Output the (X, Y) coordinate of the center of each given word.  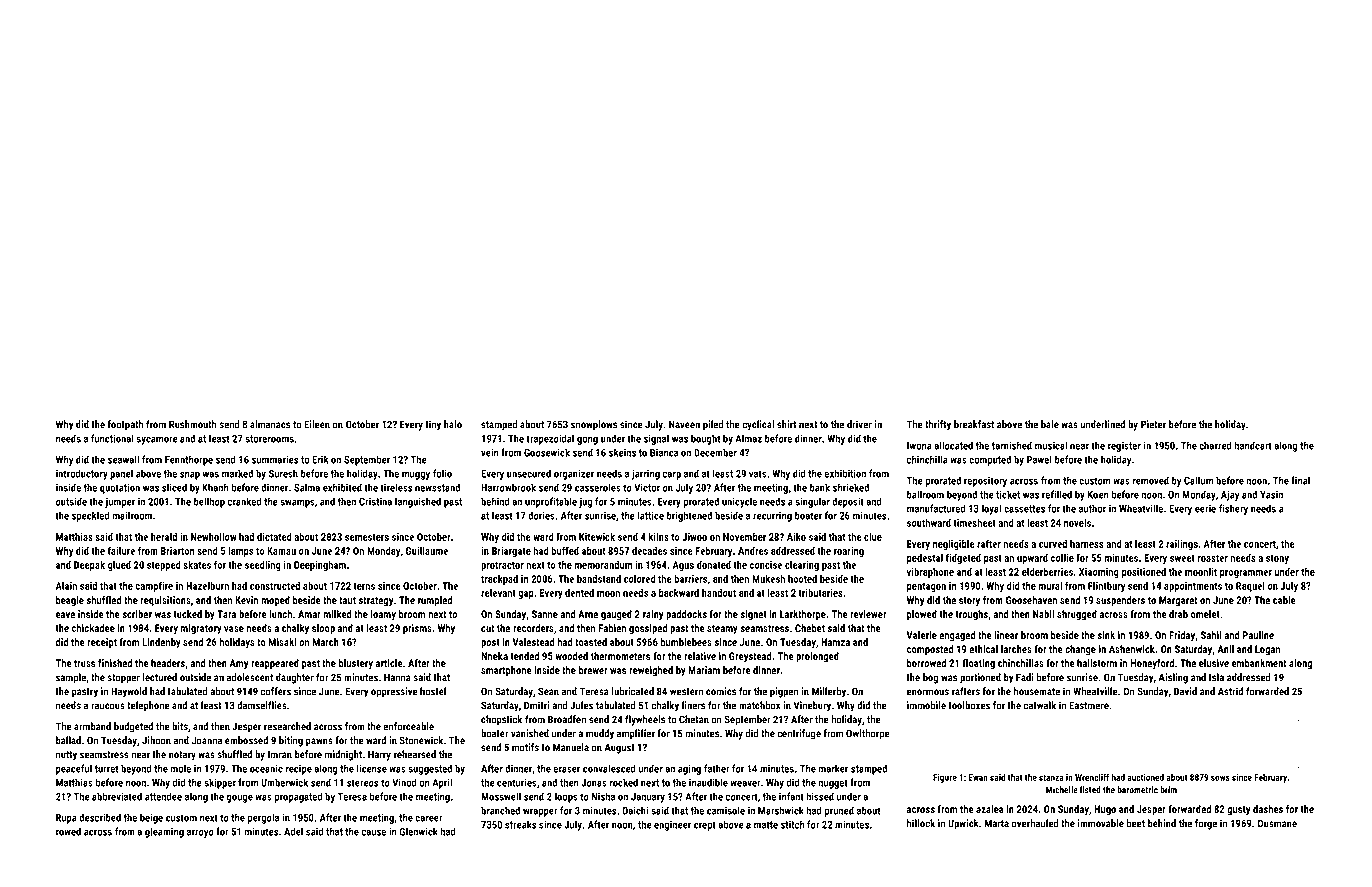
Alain (66, 586)
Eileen (317, 424)
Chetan (694, 719)
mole (181, 768)
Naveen (684, 424)
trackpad (499, 580)
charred (1215, 445)
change (1080, 650)
